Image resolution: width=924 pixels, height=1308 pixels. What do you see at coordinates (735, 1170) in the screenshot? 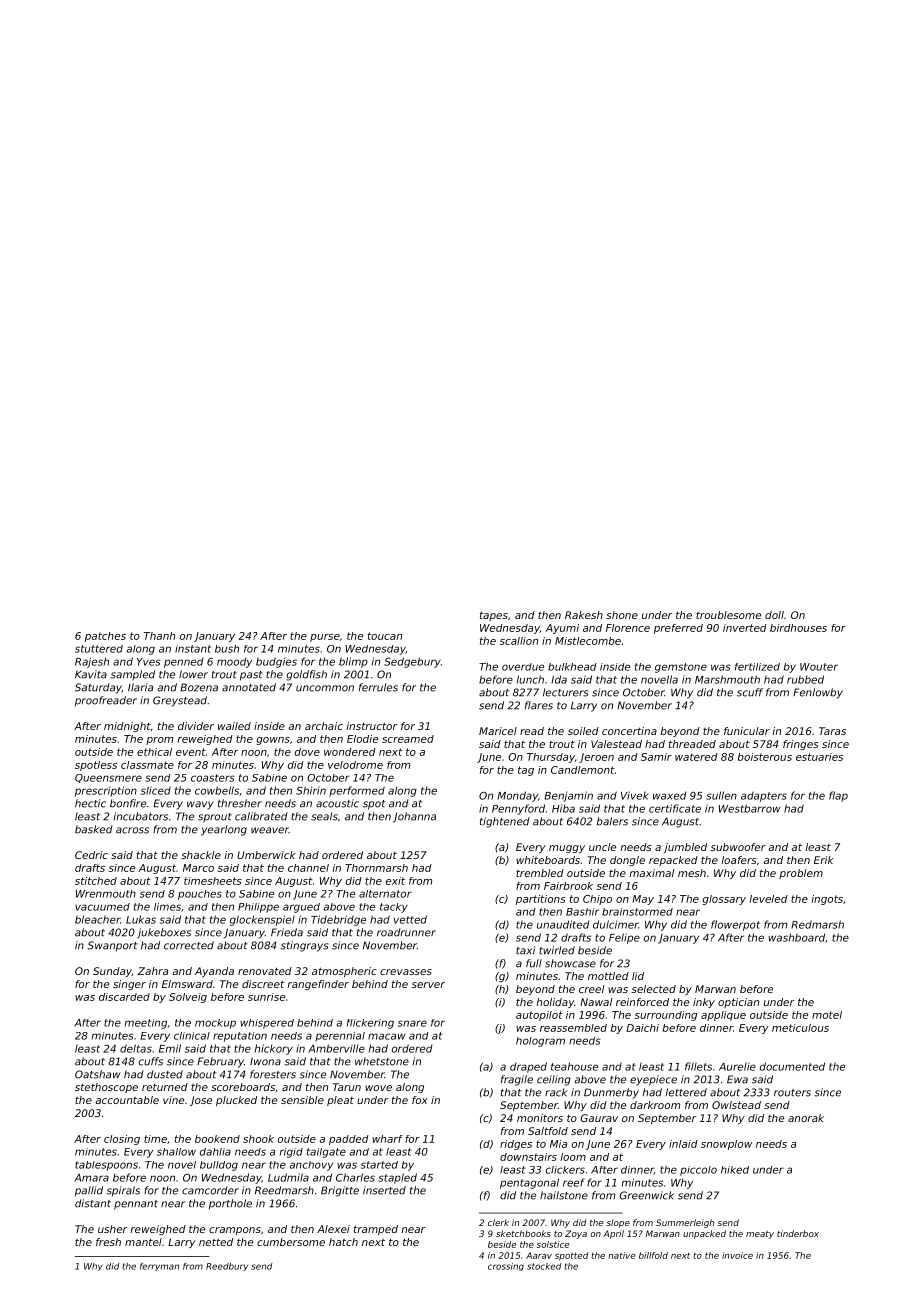
I see `hiked` at bounding box center [735, 1170].
